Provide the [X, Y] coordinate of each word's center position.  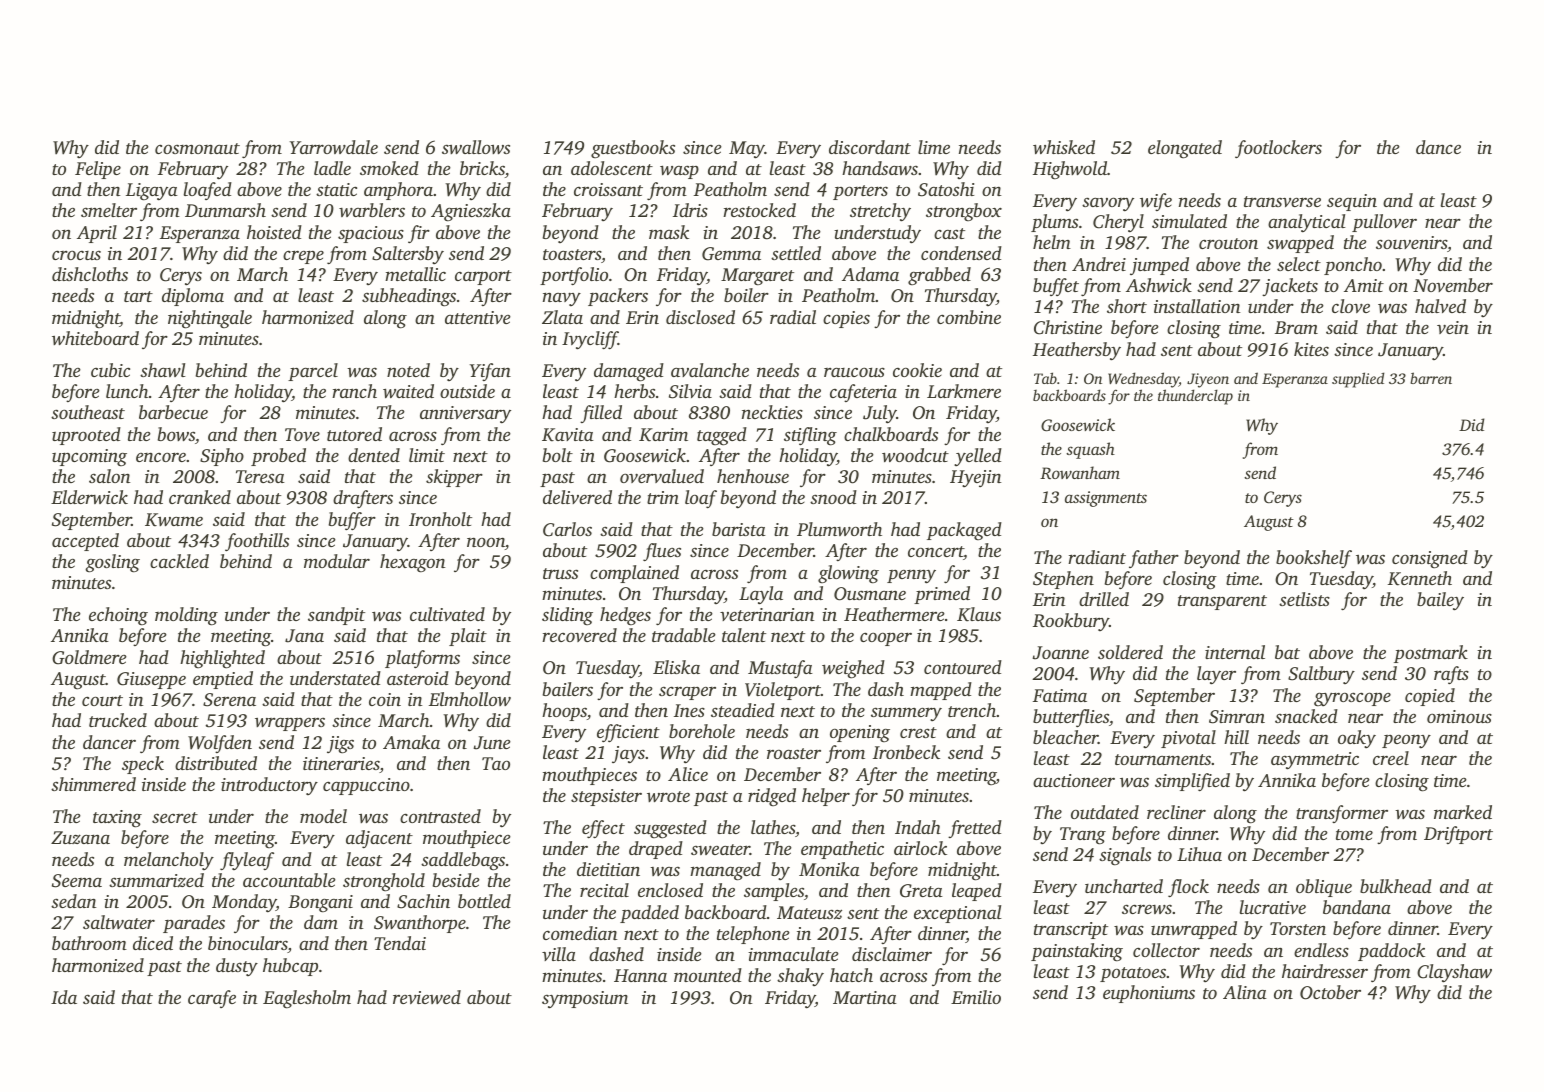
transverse [1282, 201]
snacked [1306, 716]
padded [649, 914]
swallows [476, 147]
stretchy [880, 212]
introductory [269, 786]
